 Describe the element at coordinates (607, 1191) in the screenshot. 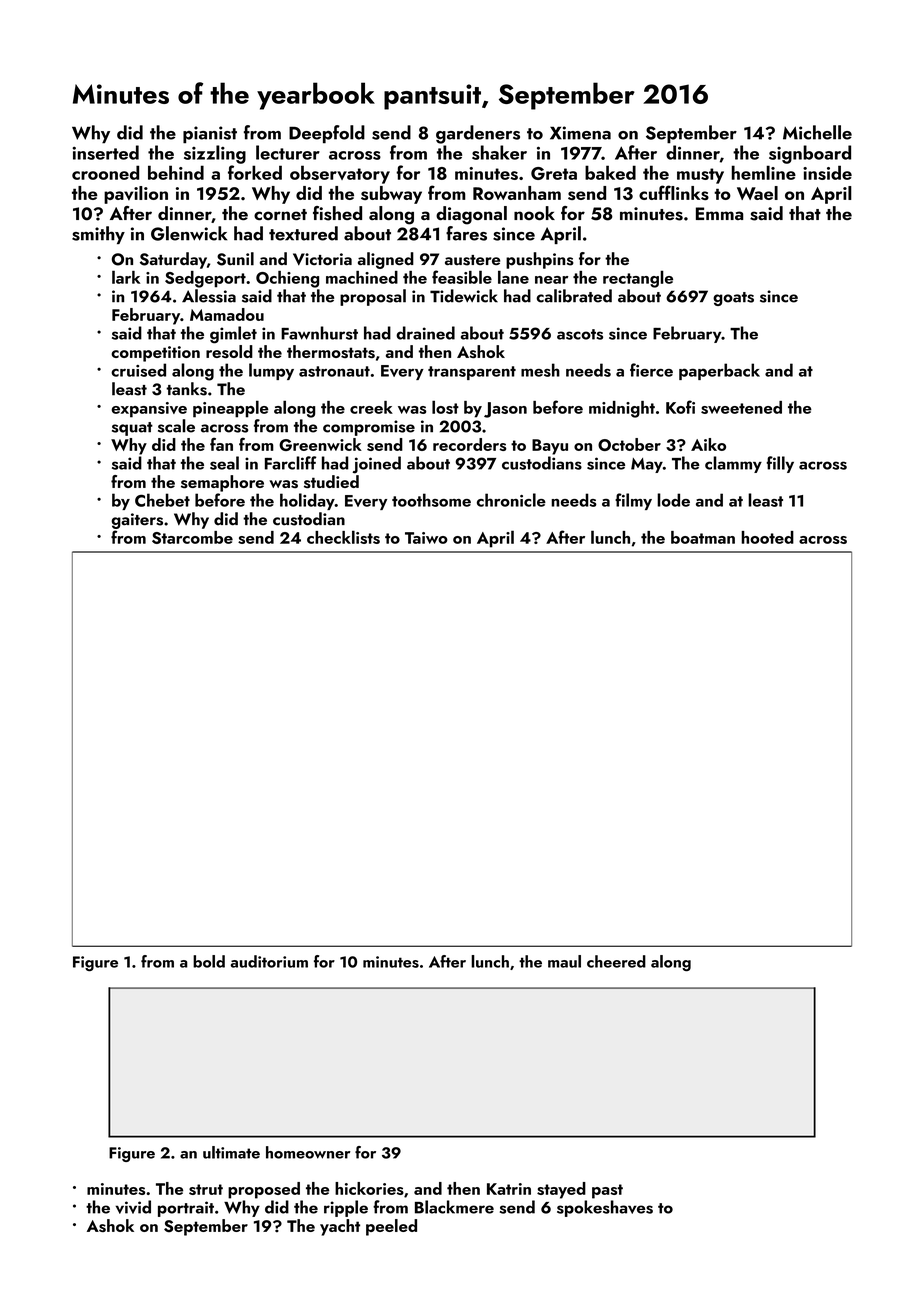

I see `past` at that location.
